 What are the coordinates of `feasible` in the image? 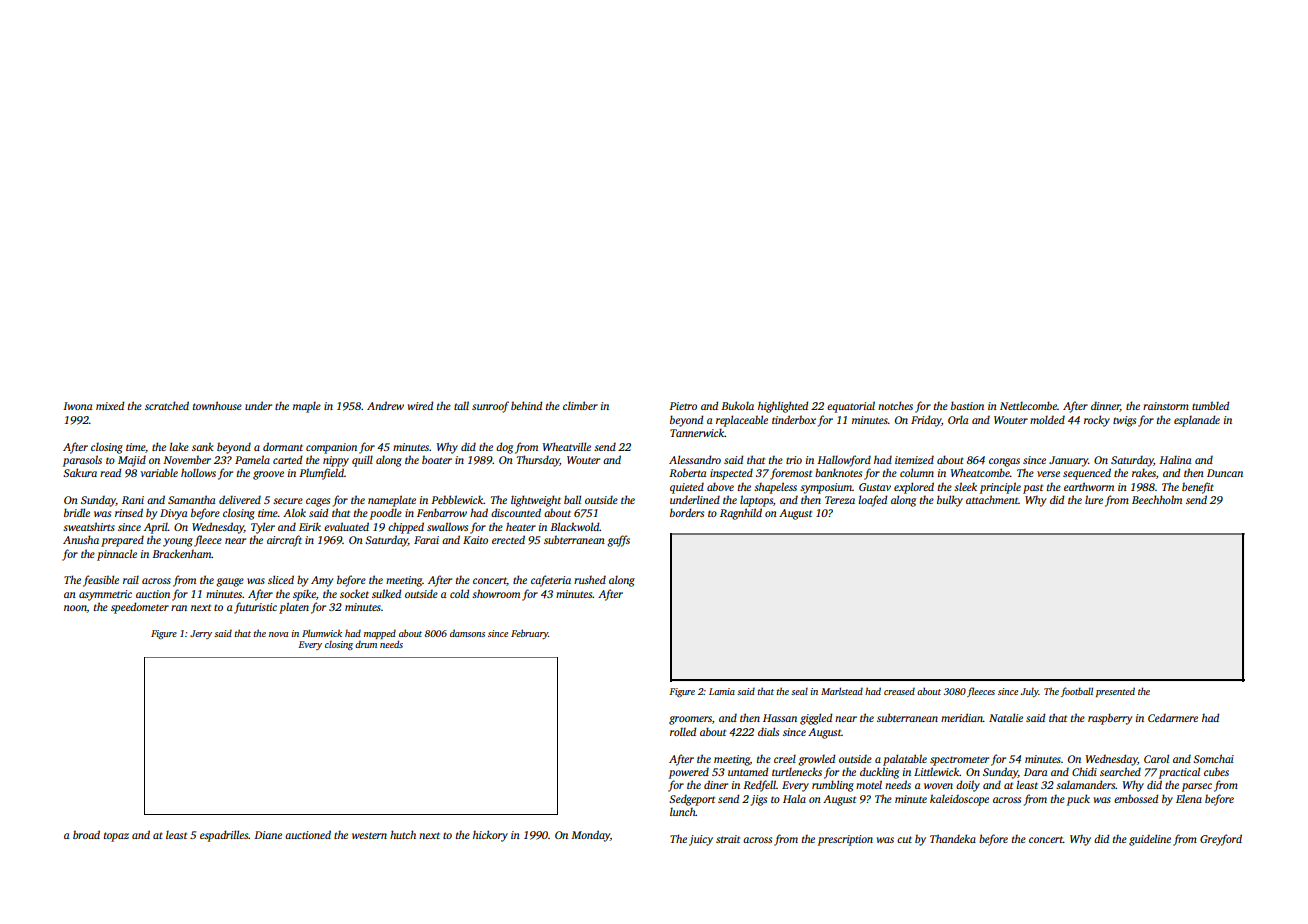 It's located at (101, 581).
